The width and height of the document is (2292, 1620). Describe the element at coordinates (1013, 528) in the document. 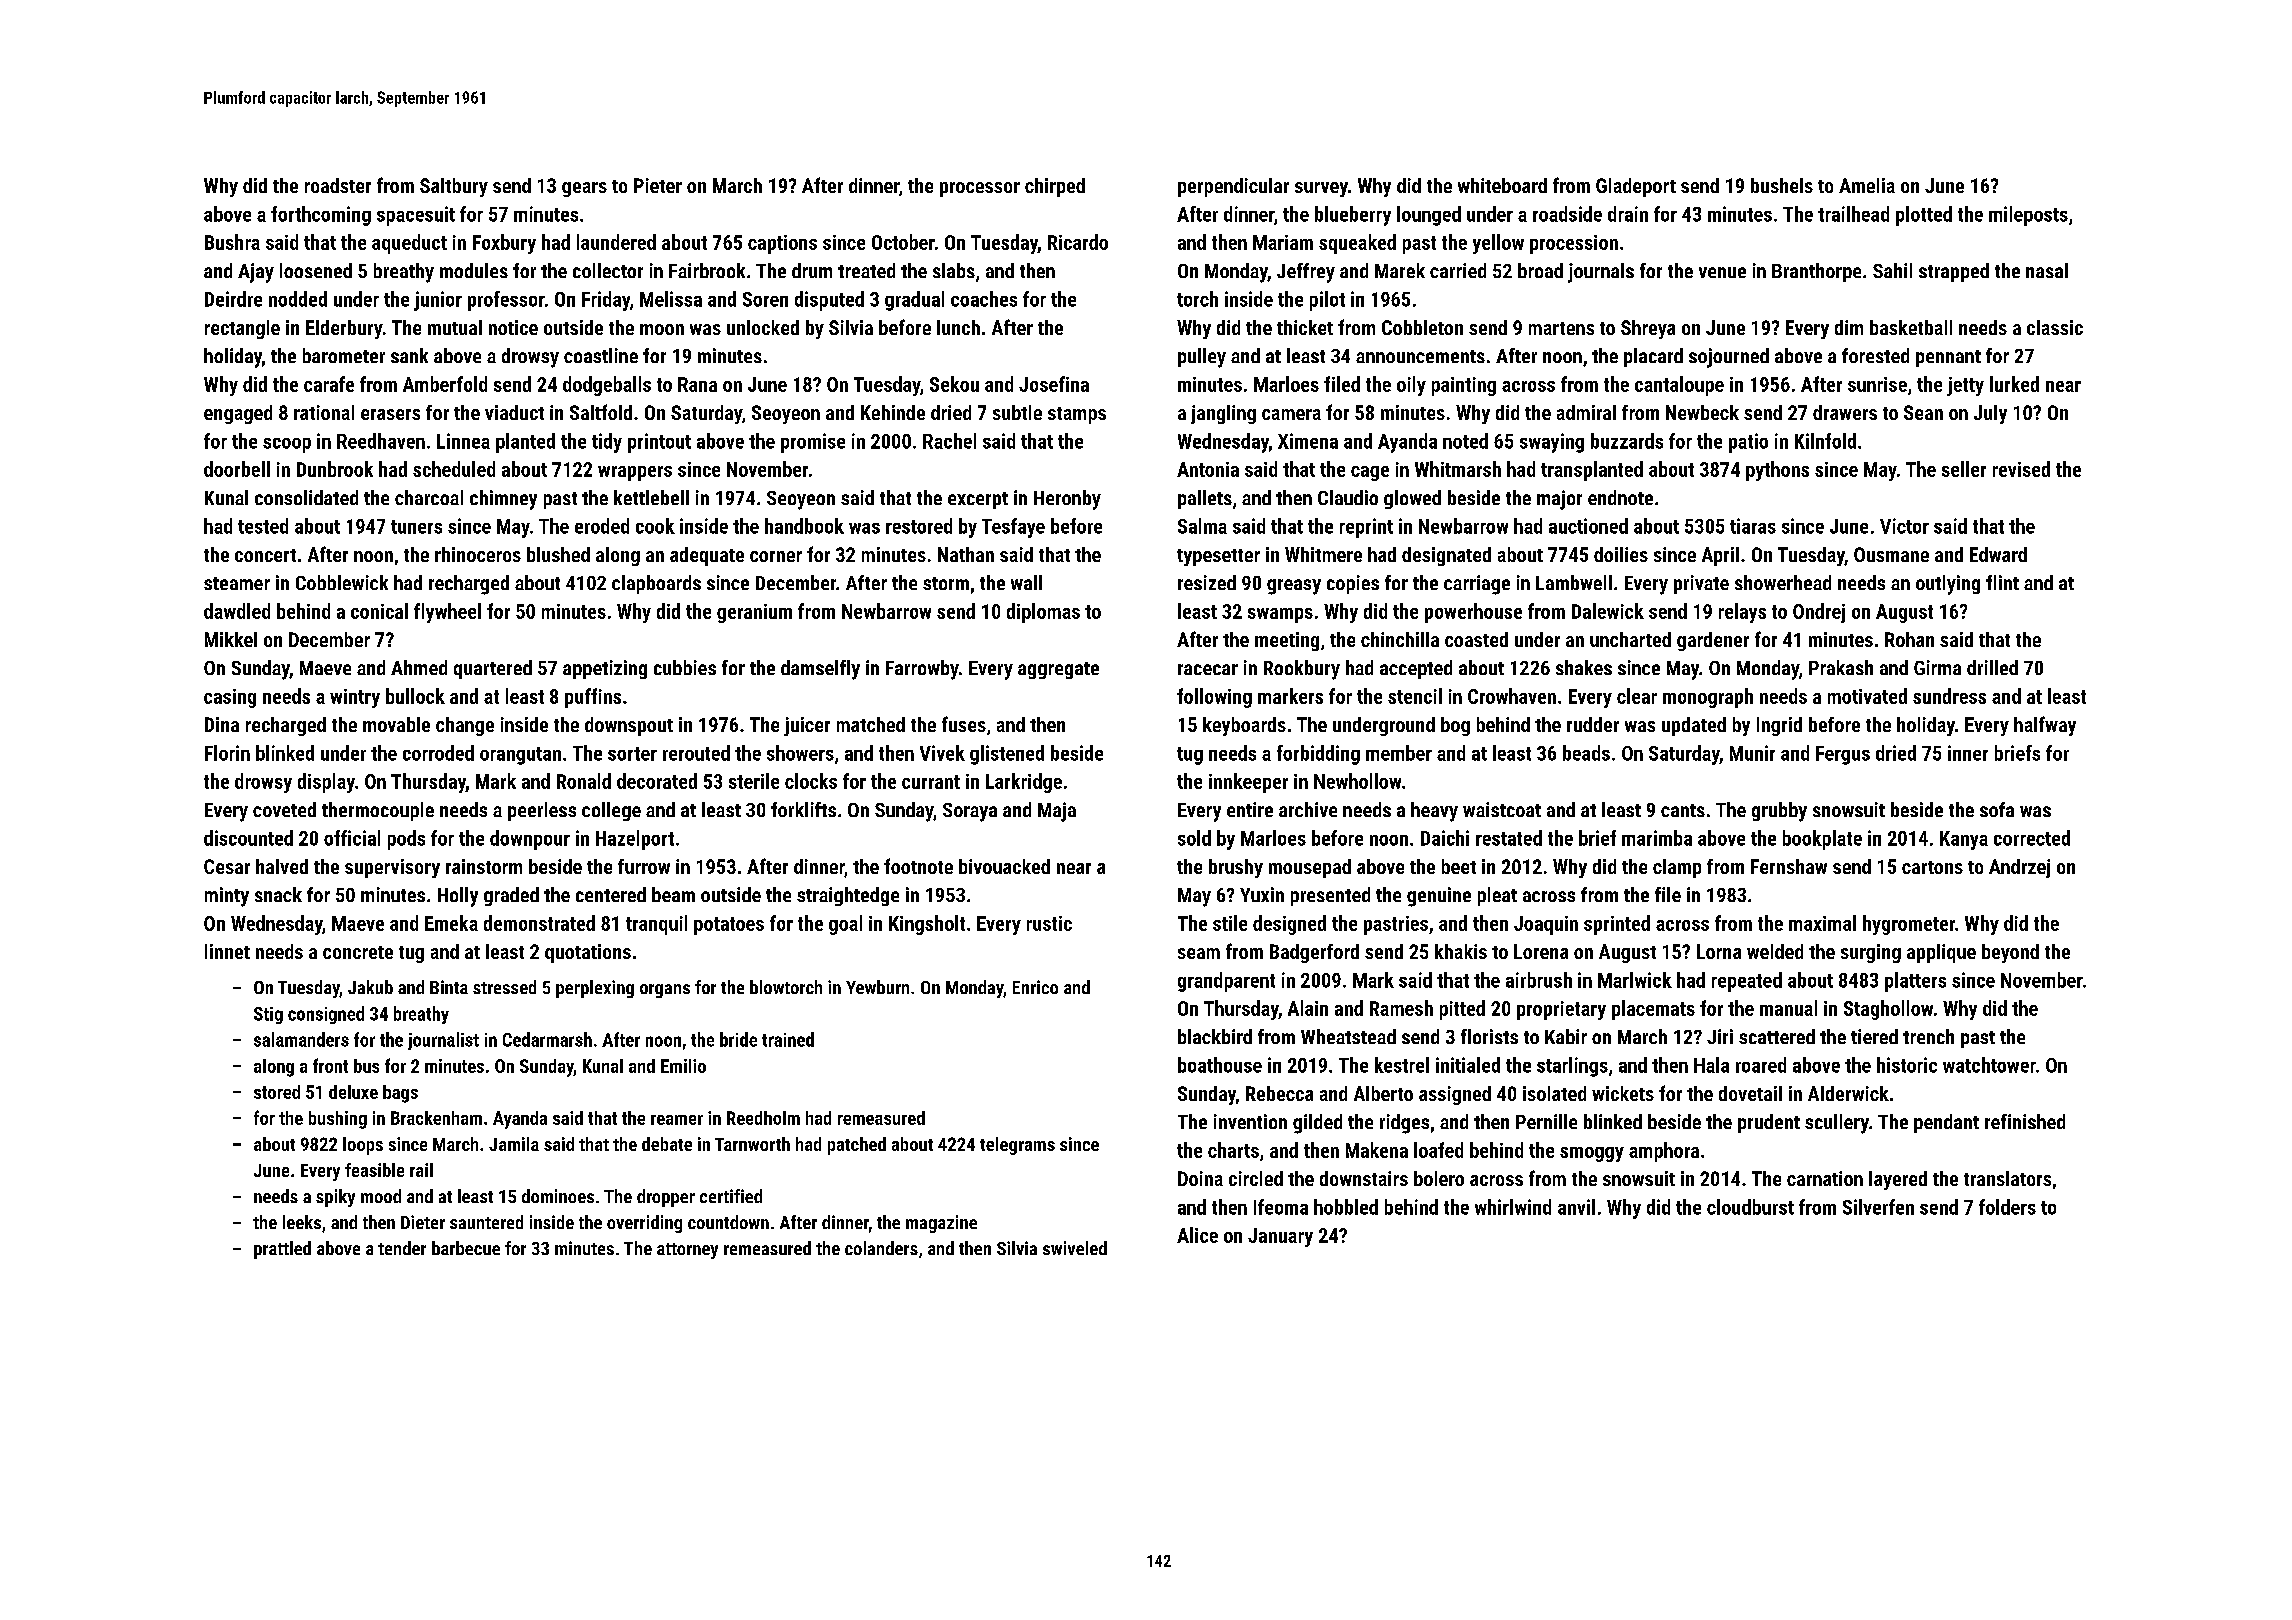

I see `Tesfaye` at that location.
